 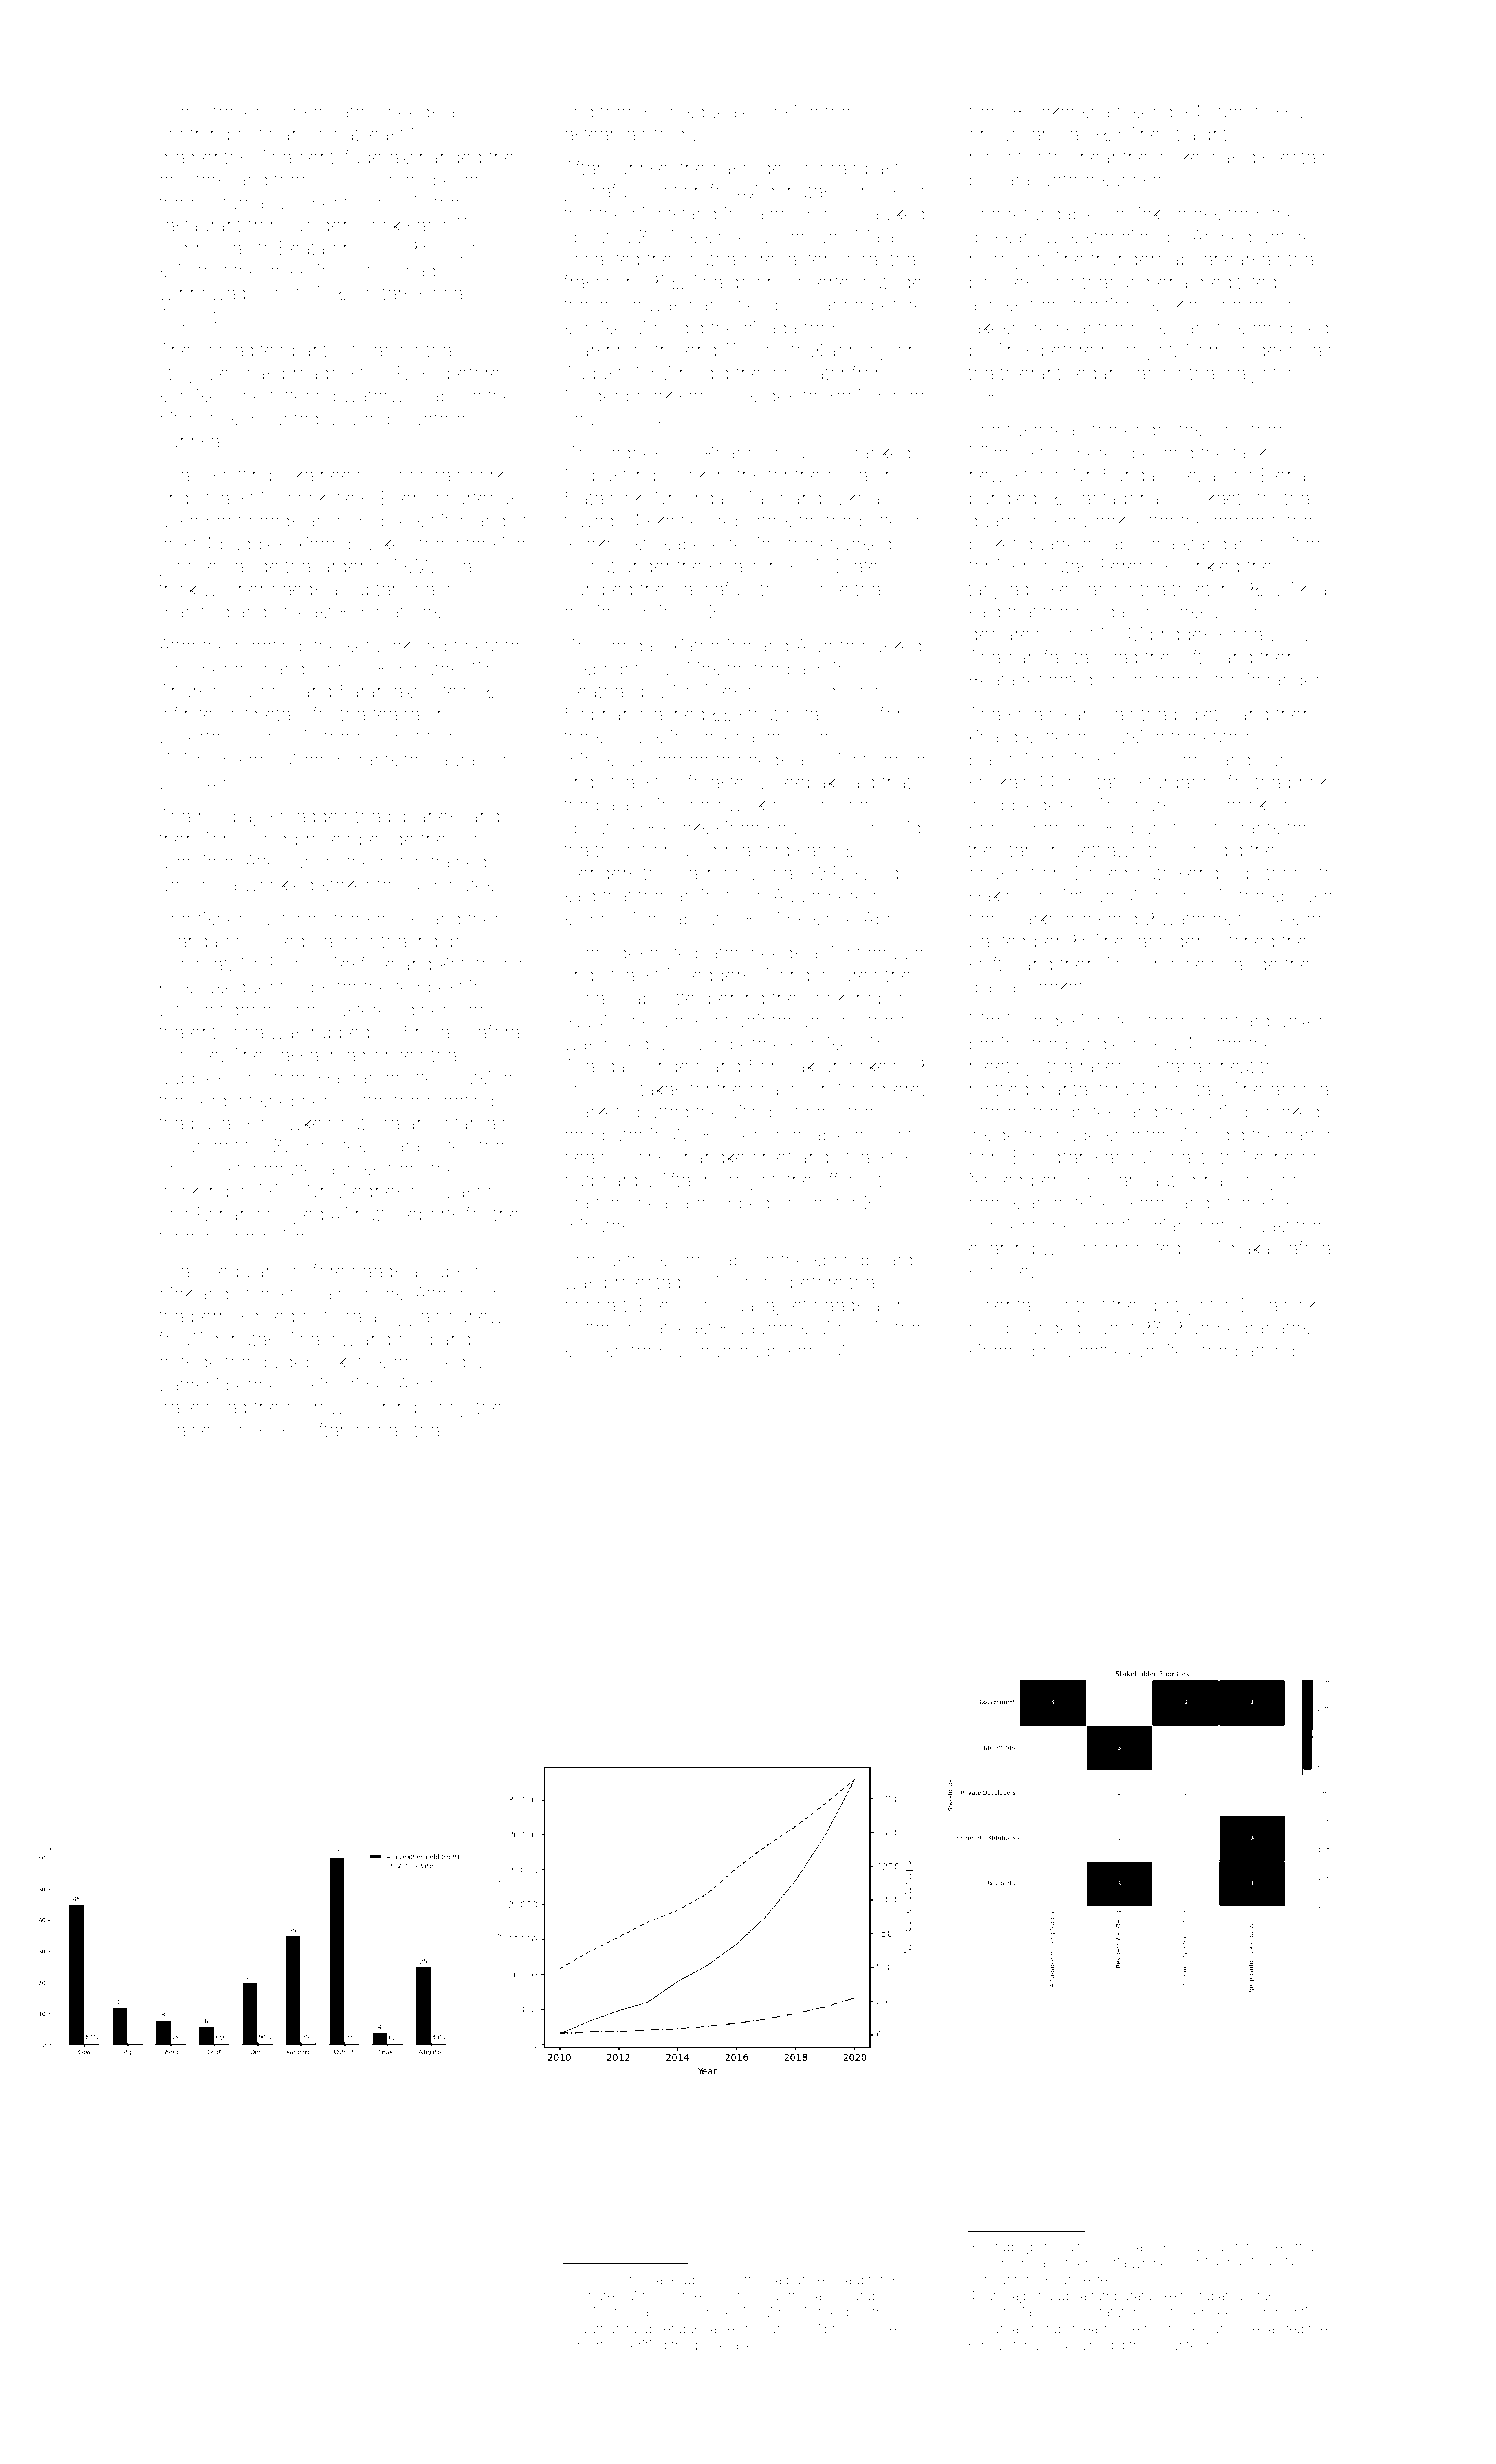 What do you see at coordinates (241, 350) in the document?
I see `accredited` at bounding box center [241, 350].
